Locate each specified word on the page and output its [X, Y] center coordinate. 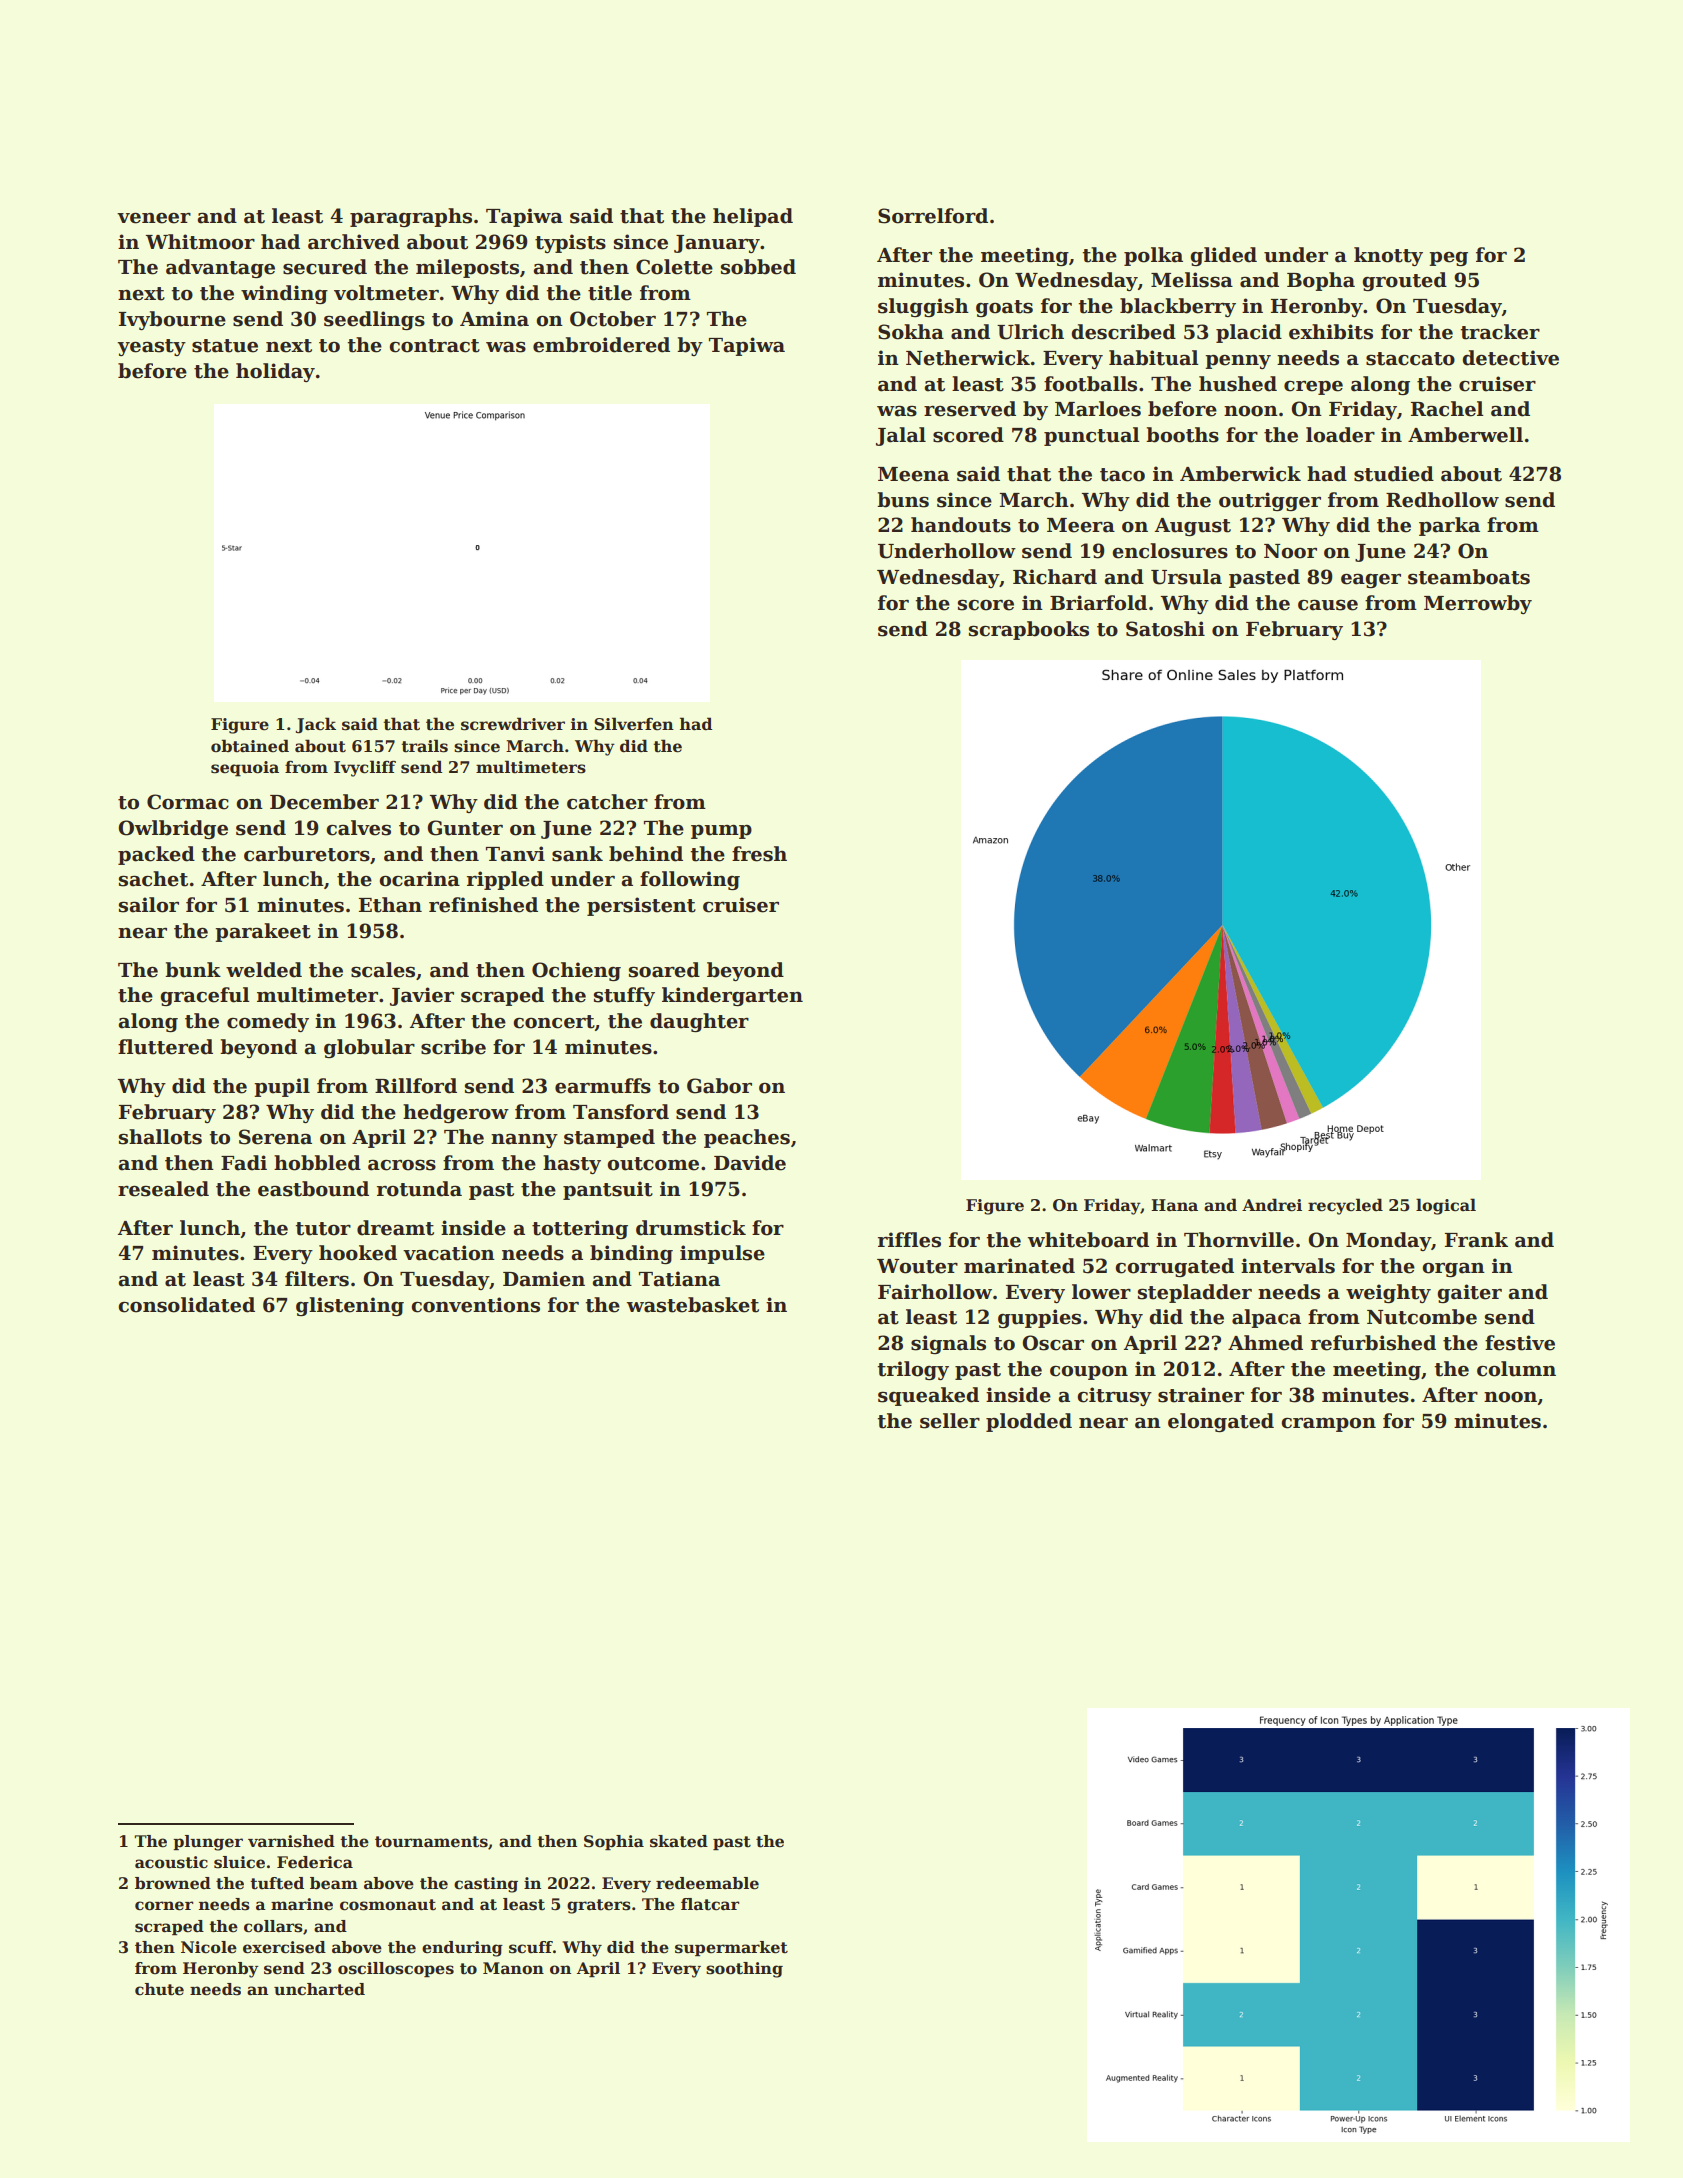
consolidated [186, 1305]
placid [1249, 333]
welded [264, 970]
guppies [1039, 1318]
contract [434, 346]
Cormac [188, 802]
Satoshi [1165, 629]
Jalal [901, 436]
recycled [1345, 1206]
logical [1446, 1206]
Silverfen [634, 724]
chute [159, 1989]
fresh [759, 854]
